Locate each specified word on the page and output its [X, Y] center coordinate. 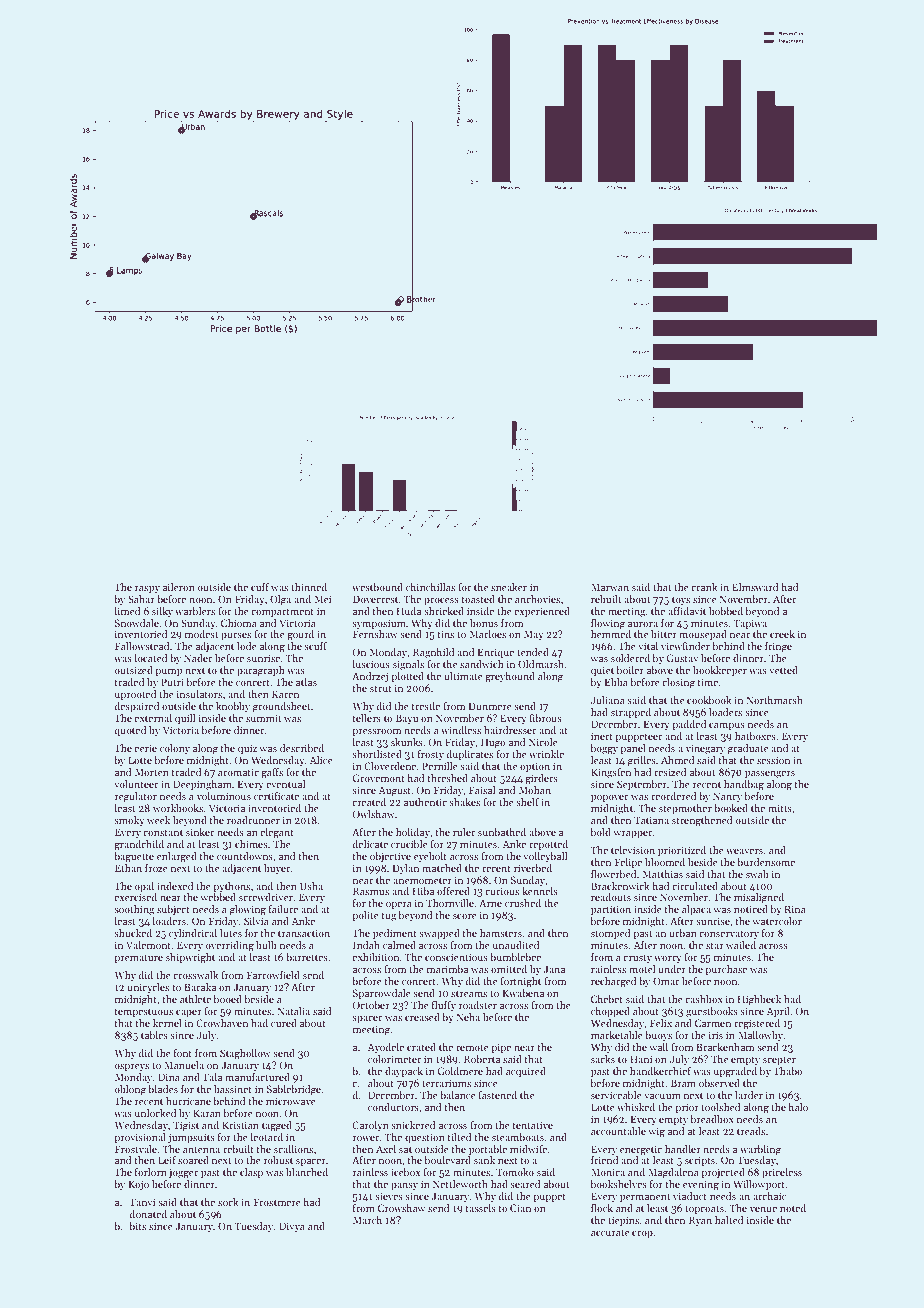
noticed [751, 909]
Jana [554, 969]
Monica [608, 1172]
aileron [179, 587]
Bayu [407, 719]
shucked [133, 933]
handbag [744, 785]
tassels [480, 1208]
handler [683, 1149]
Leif [167, 1160]
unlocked [156, 1113]
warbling [760, 1150]
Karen [285, 694]
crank [704, 587]
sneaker [509, 587]
